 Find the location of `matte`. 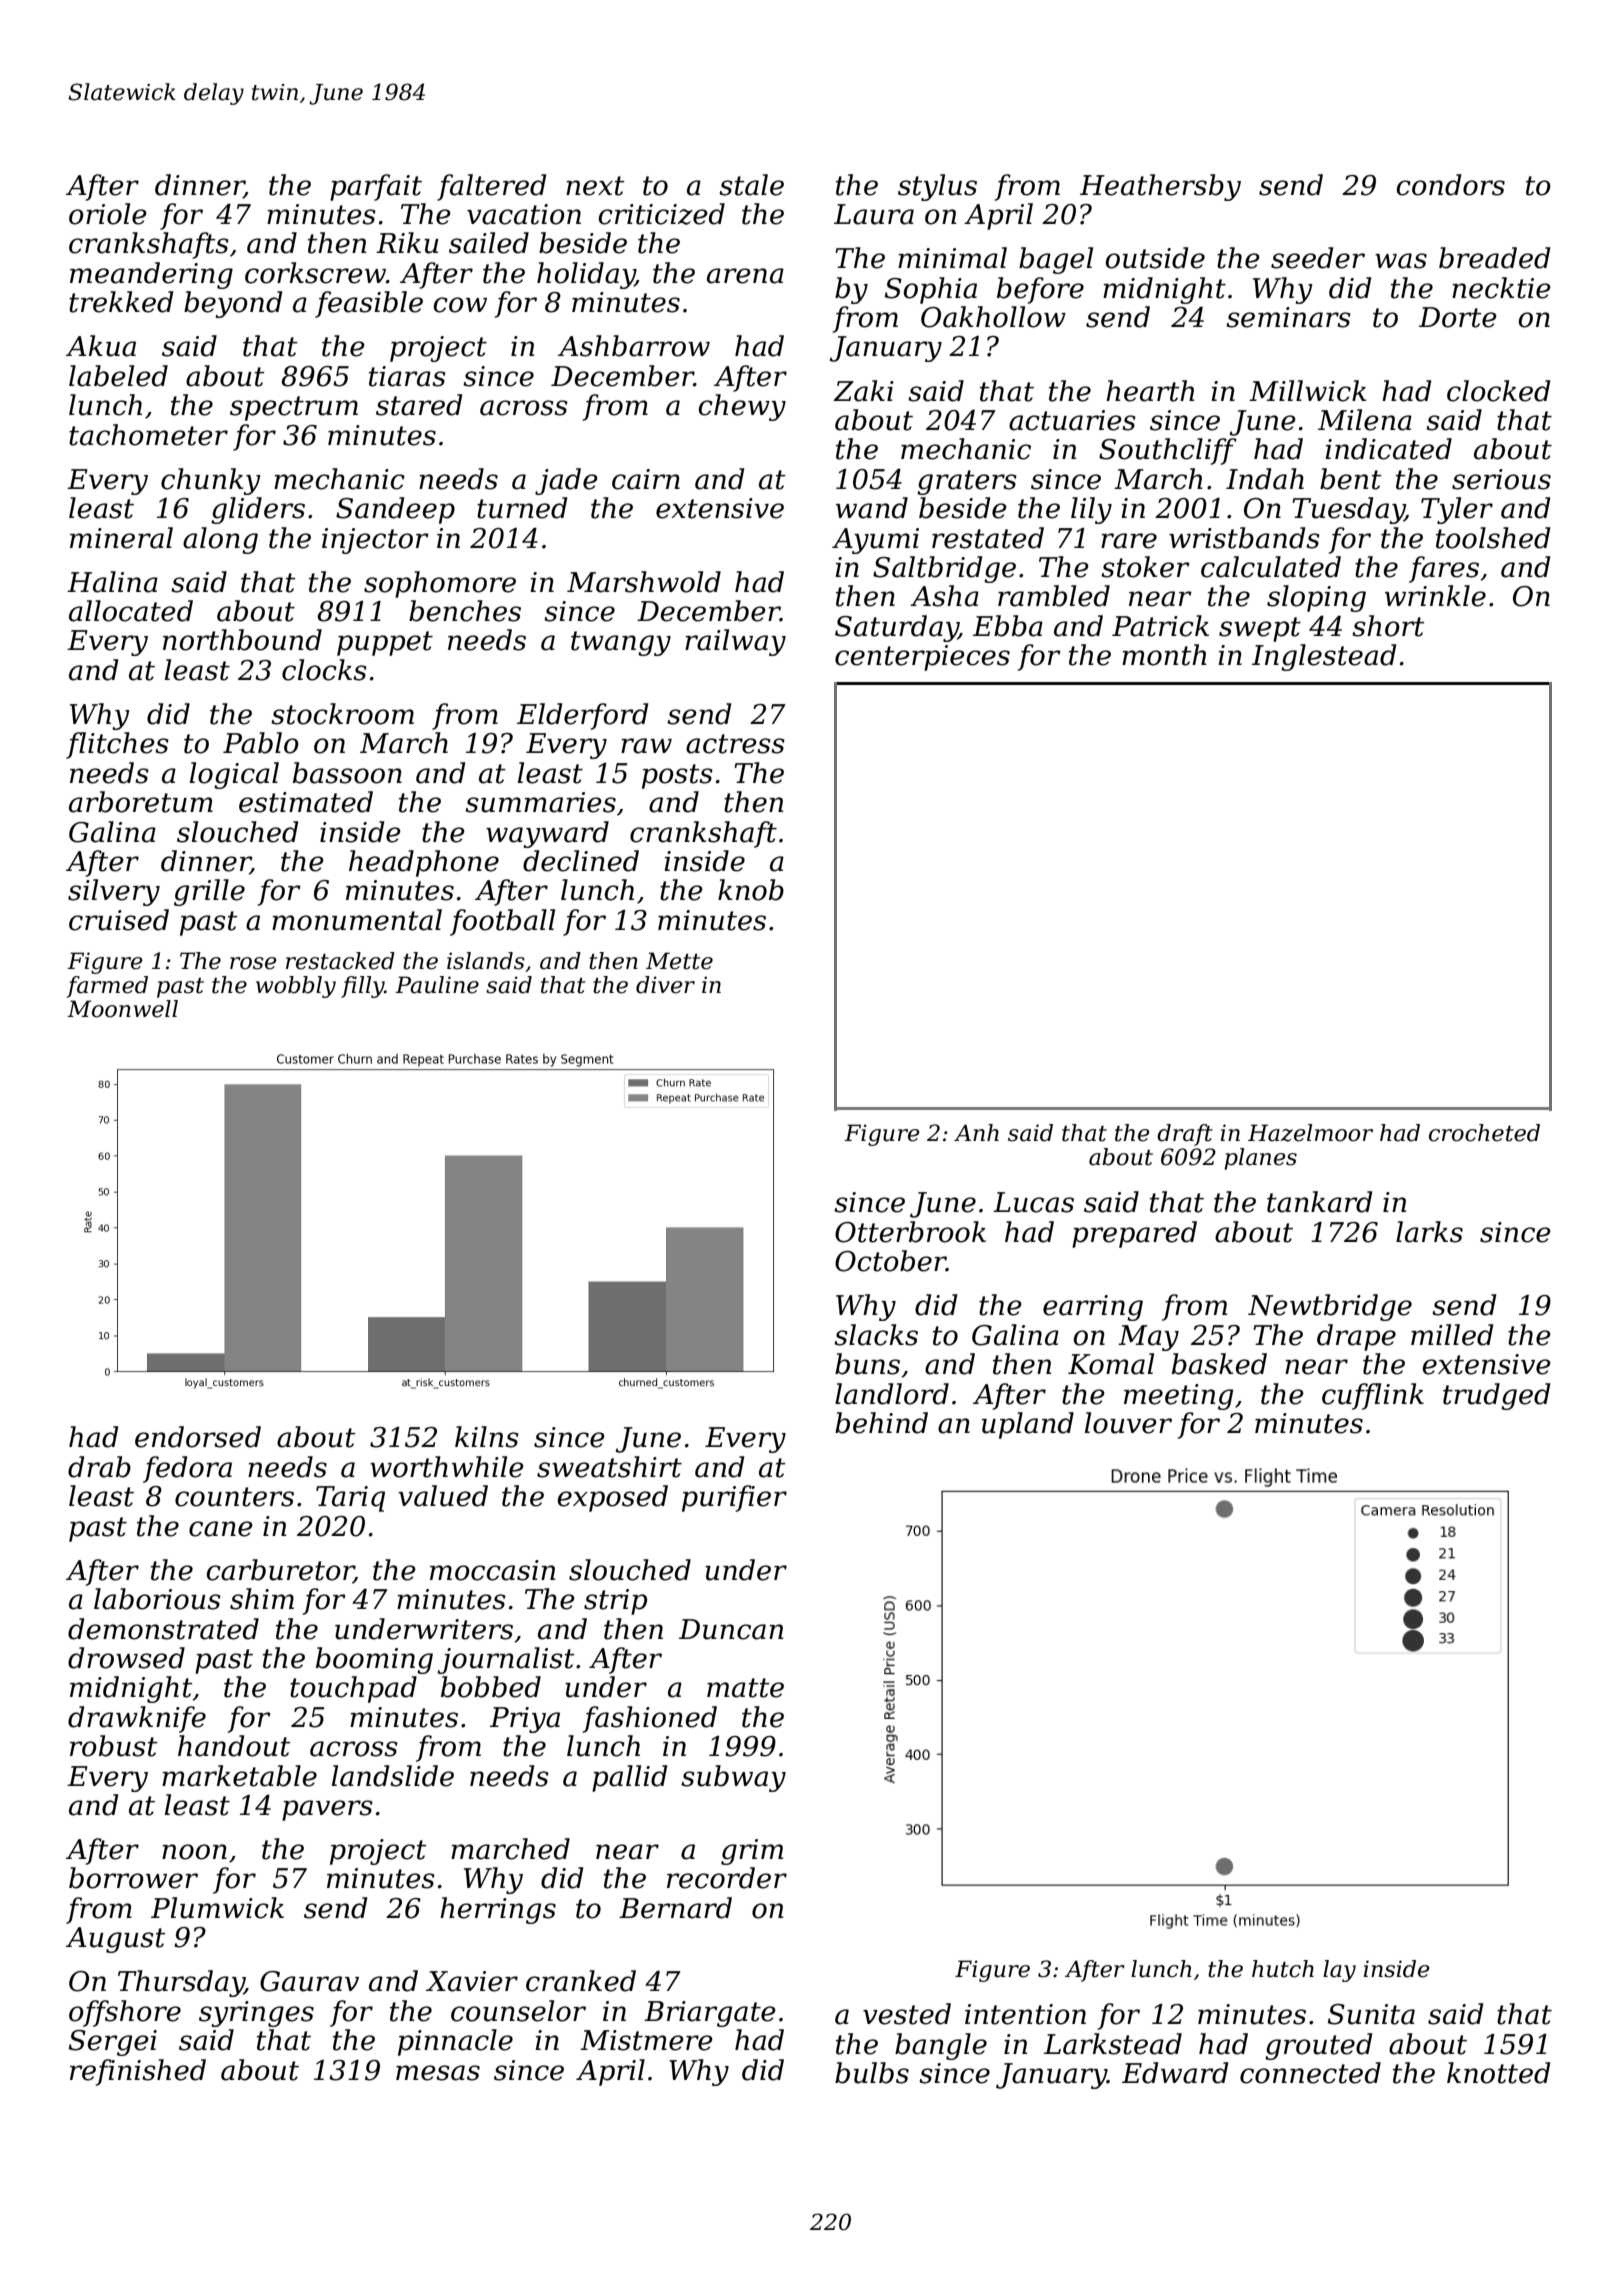

matte is located at coordinates (745, 1688).
